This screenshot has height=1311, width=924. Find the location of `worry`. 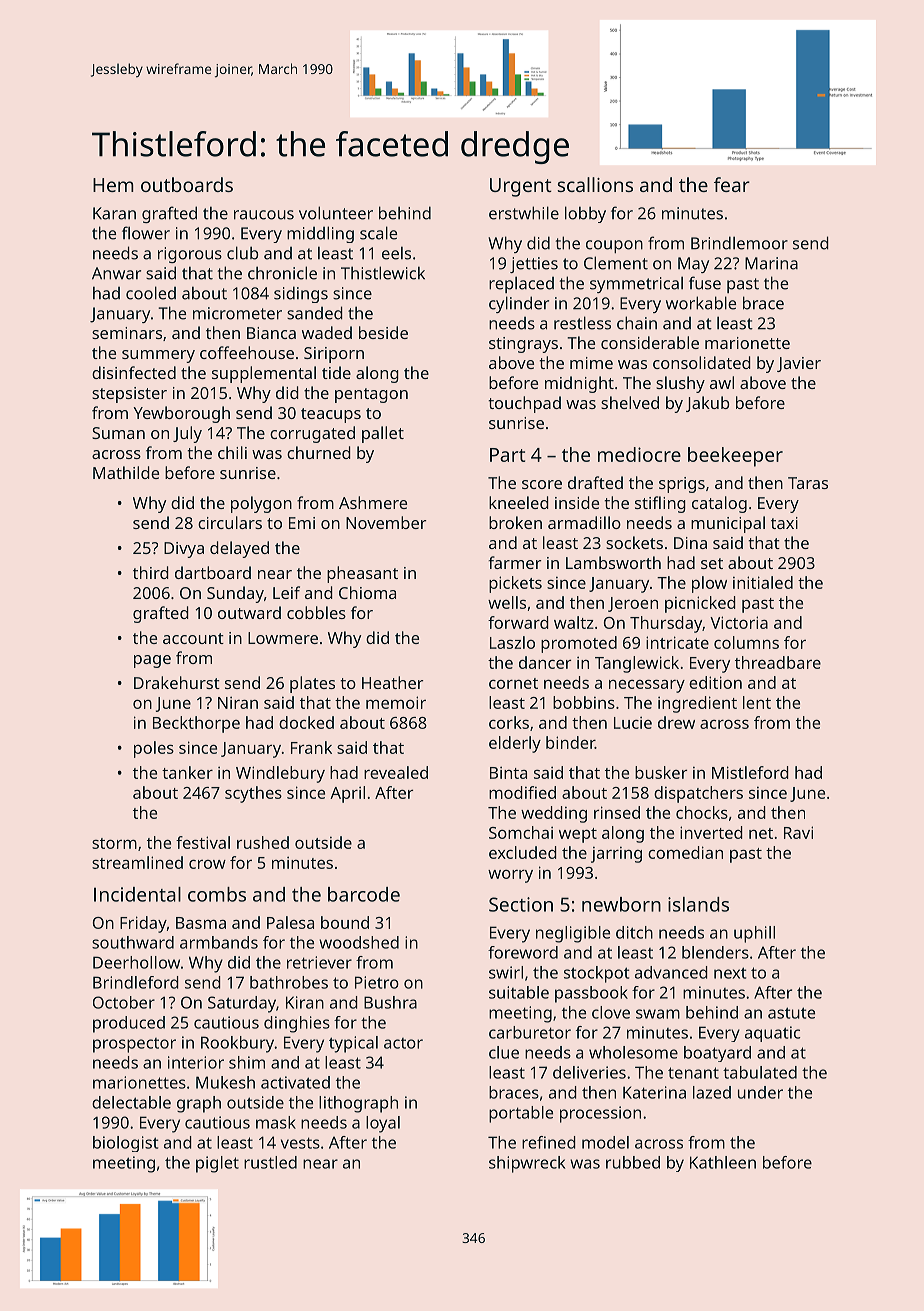

worry is located at coordinates (510, 876).
